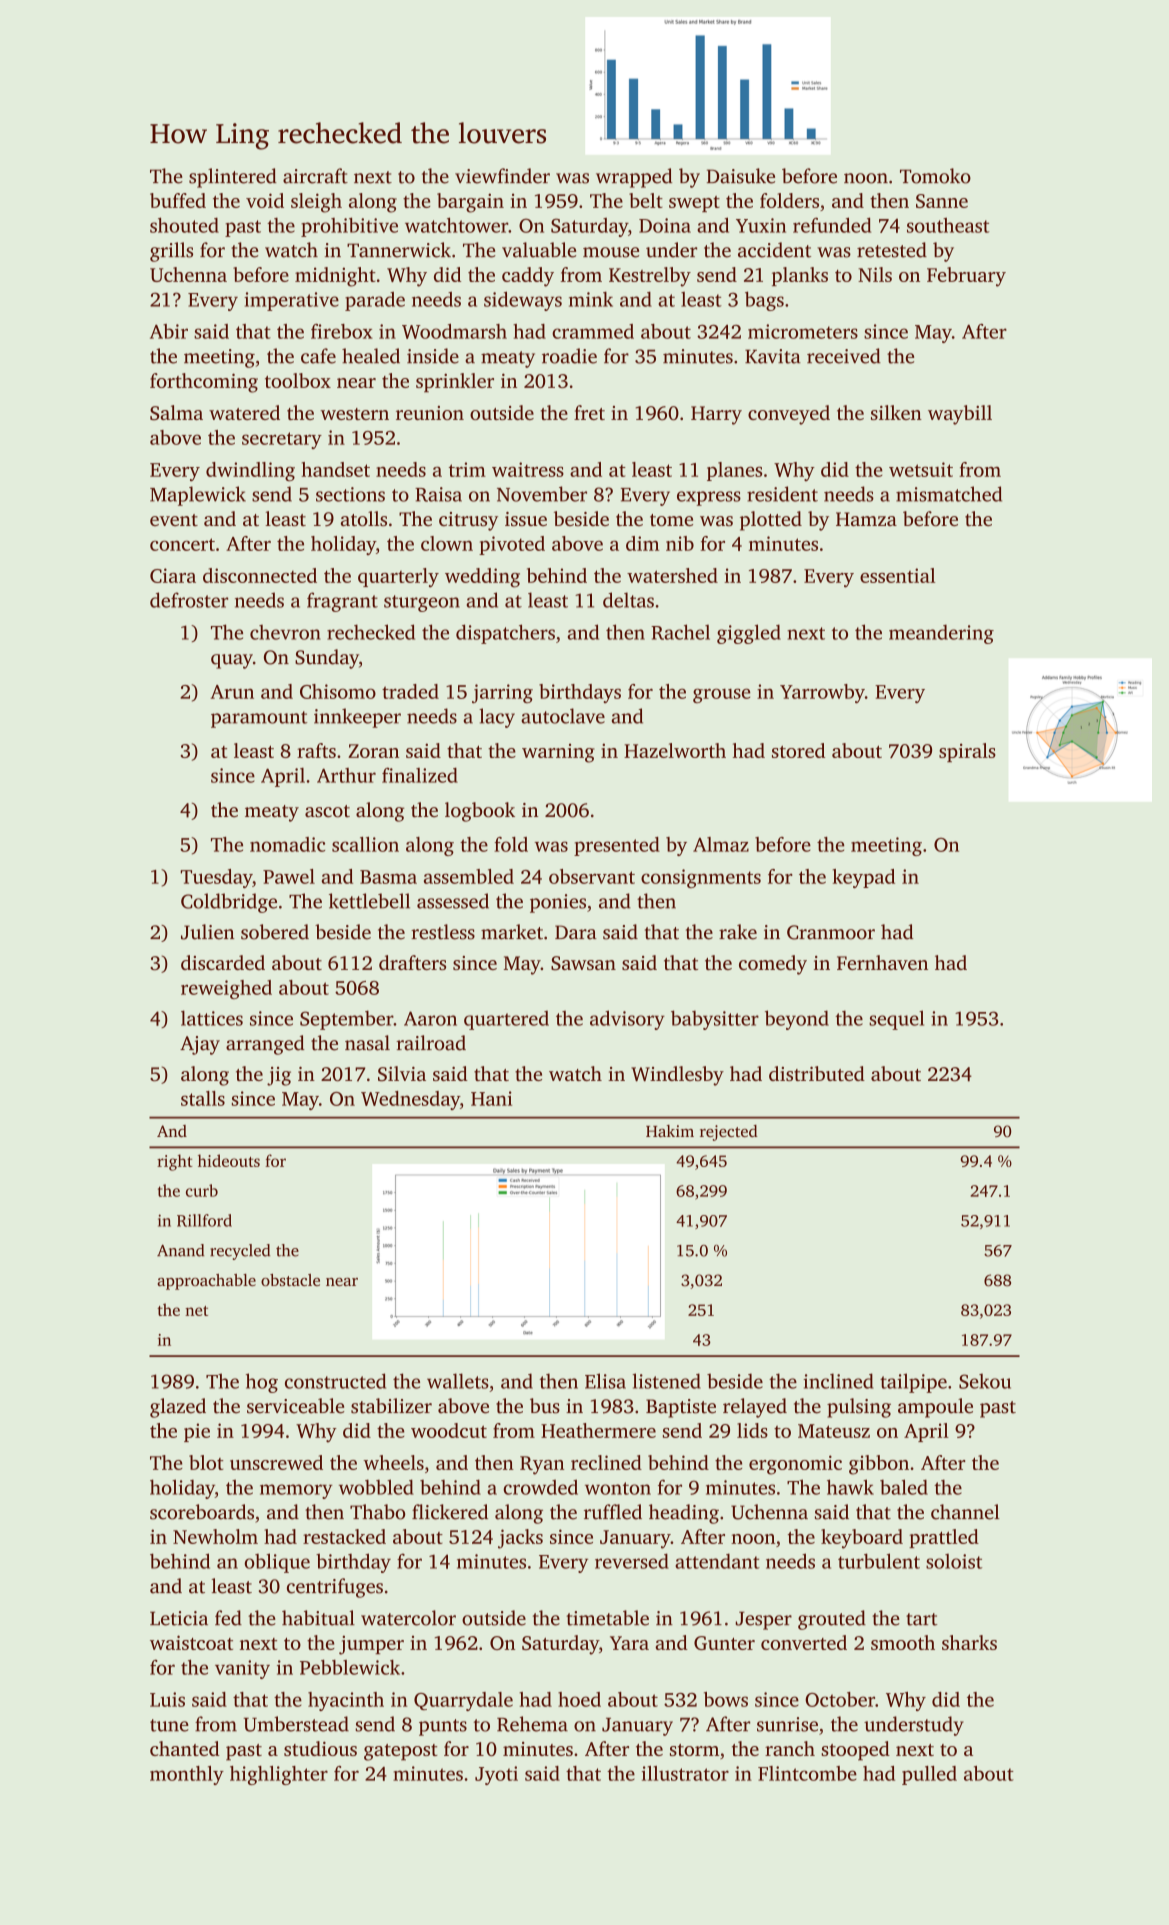 The image size is (1169, 1925). Describe the element at coordinates (233, 178) in the screenshot. I see `splintered` at that location.
